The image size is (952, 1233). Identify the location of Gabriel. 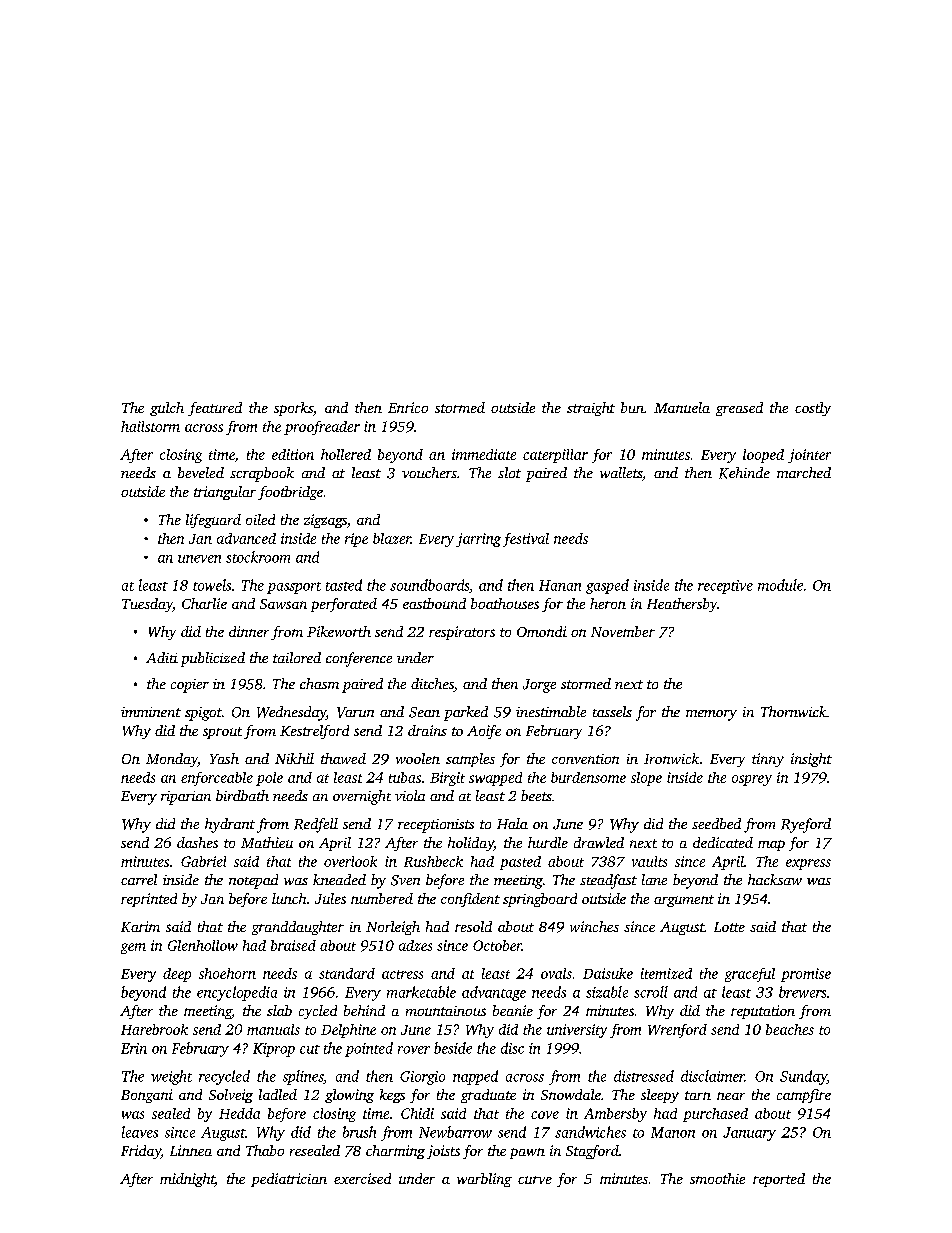
(203, 861).
